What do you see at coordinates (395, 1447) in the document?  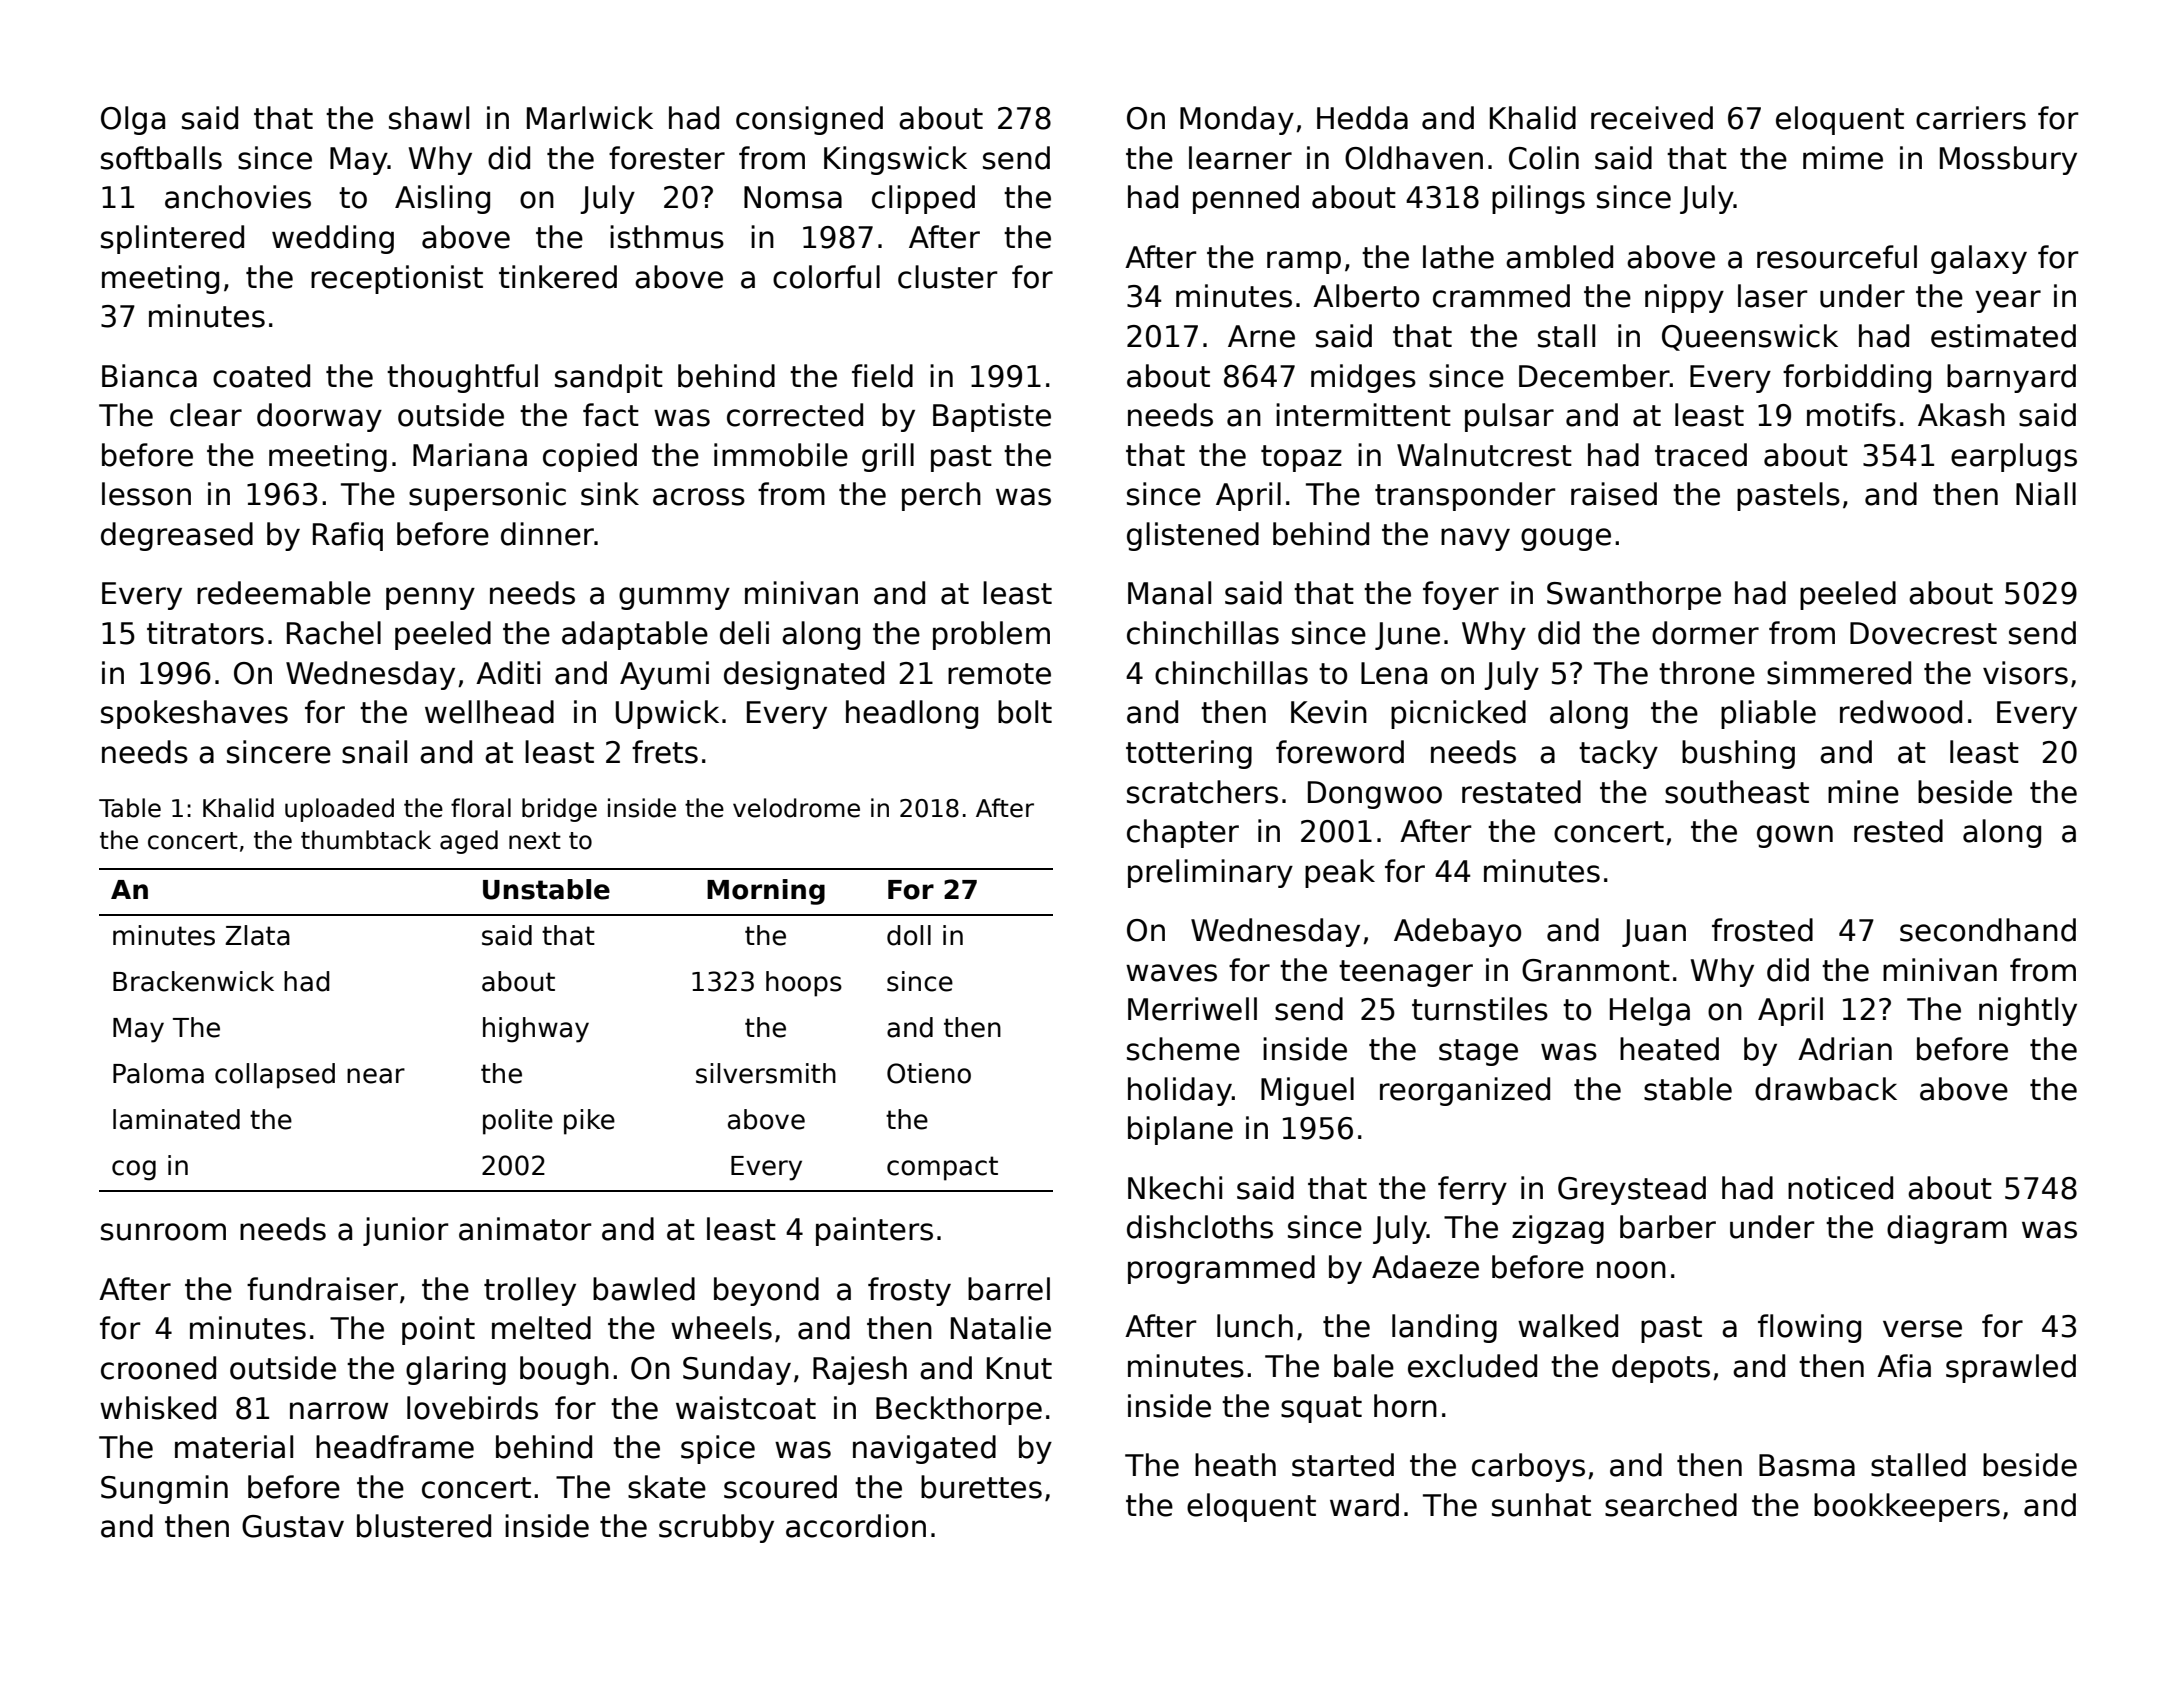 I see `headframe` at bounding box center [395, 1447].
